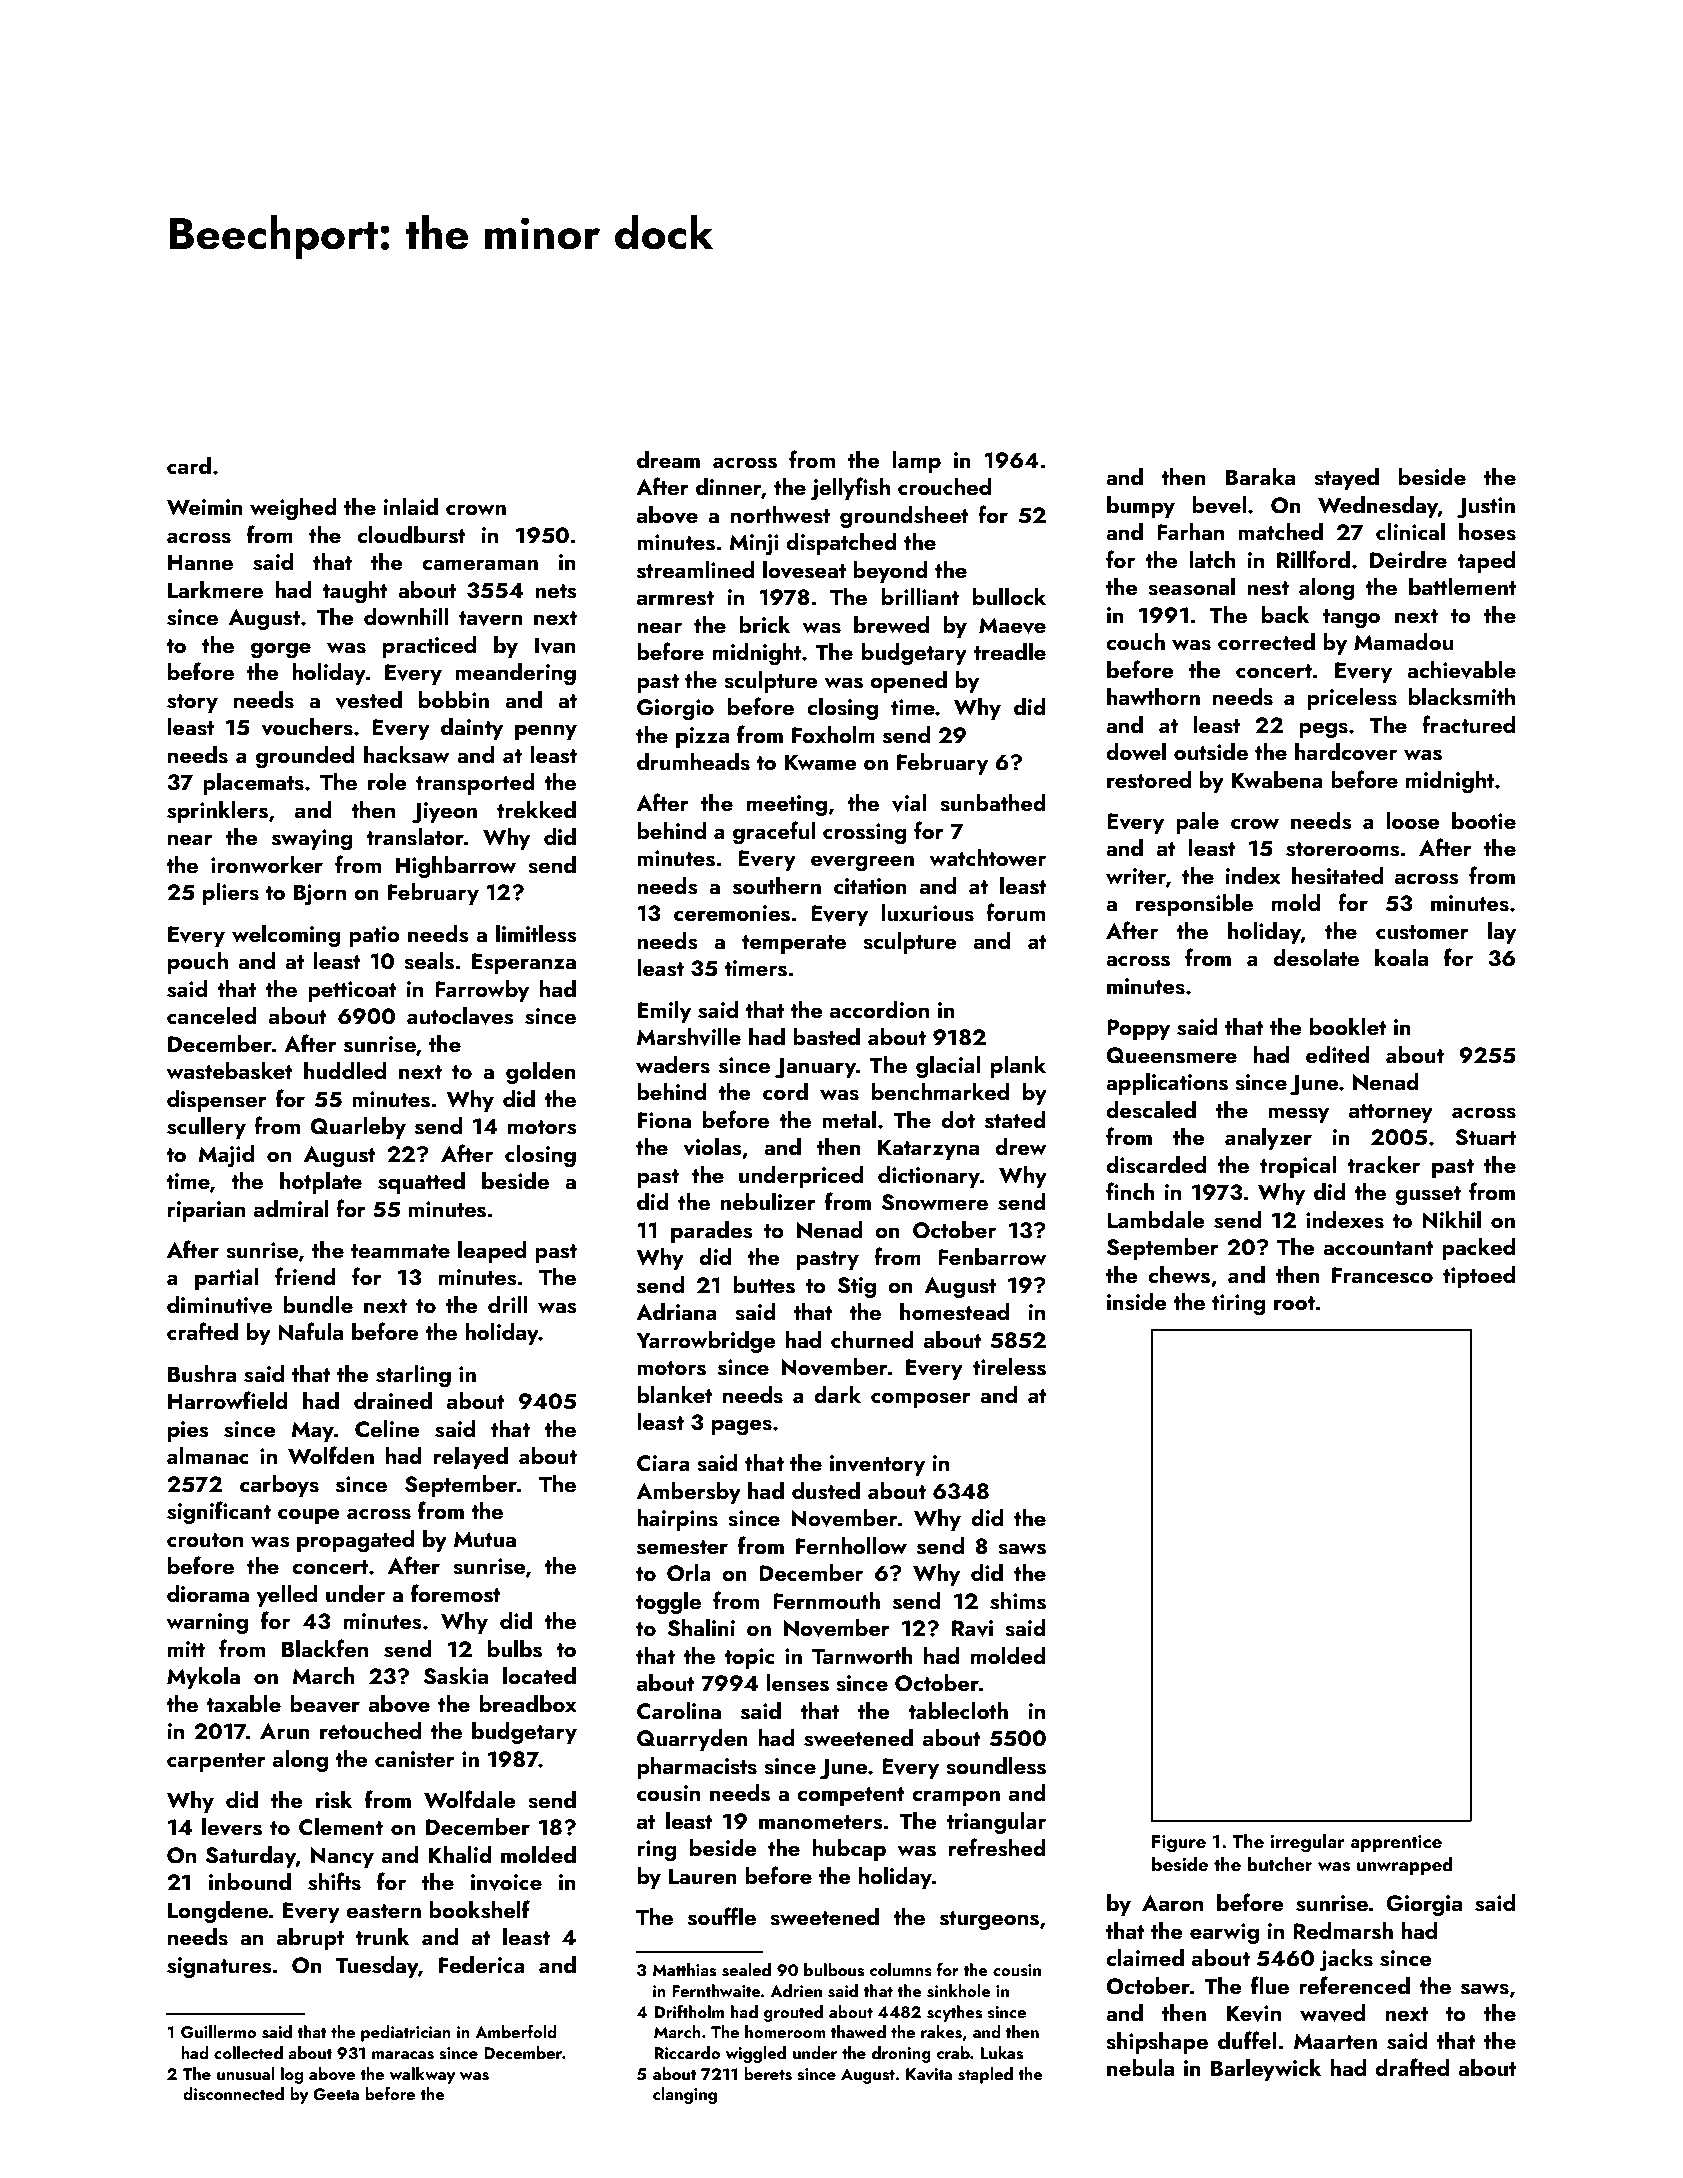  I want to click on customer, so click(1422, 932).
